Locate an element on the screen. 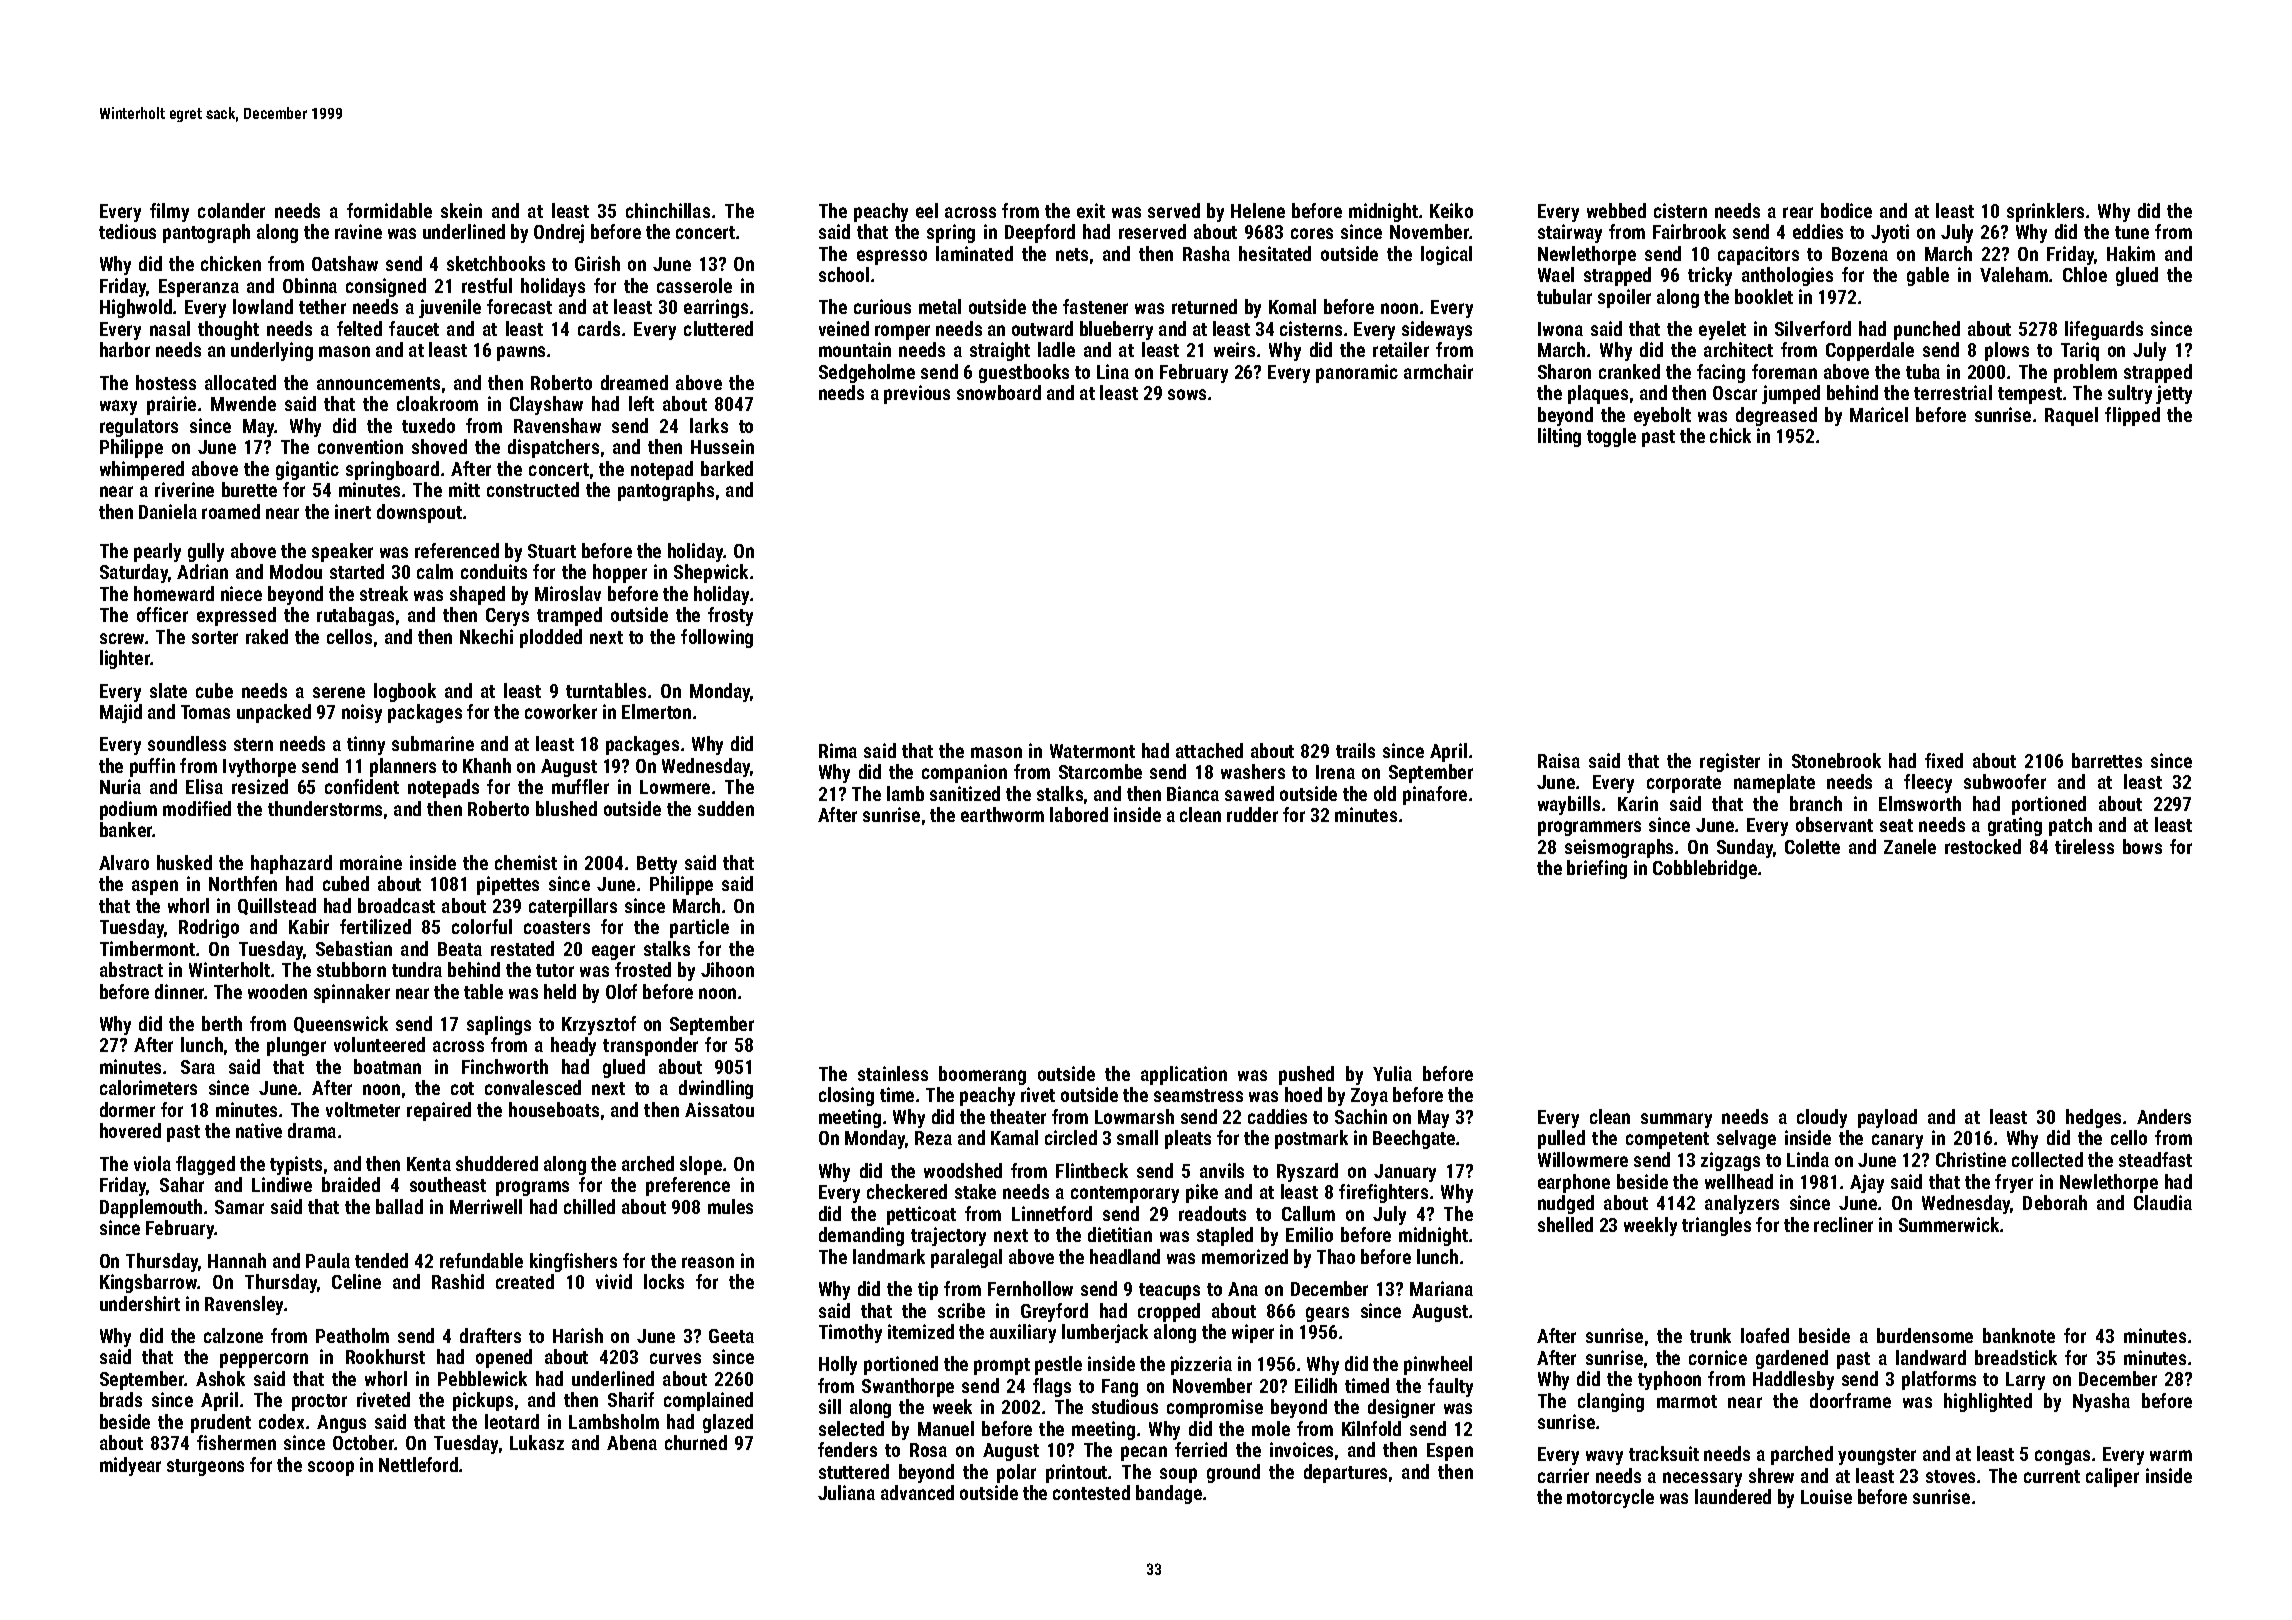 This screenshot has width=2292, height=1620. contested is located at coordinates (1091, 1492).
